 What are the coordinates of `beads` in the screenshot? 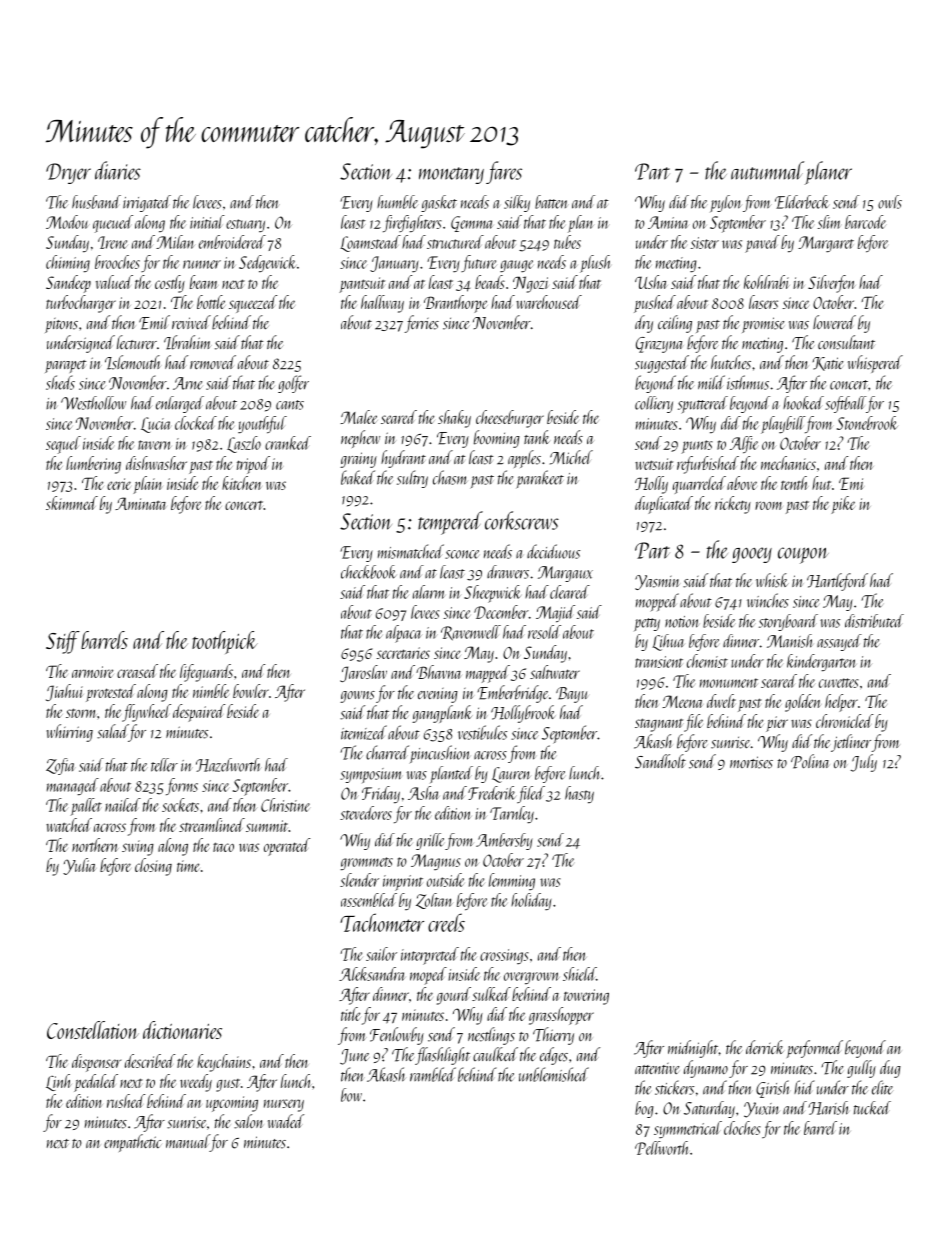 It's located at (490, 282).
